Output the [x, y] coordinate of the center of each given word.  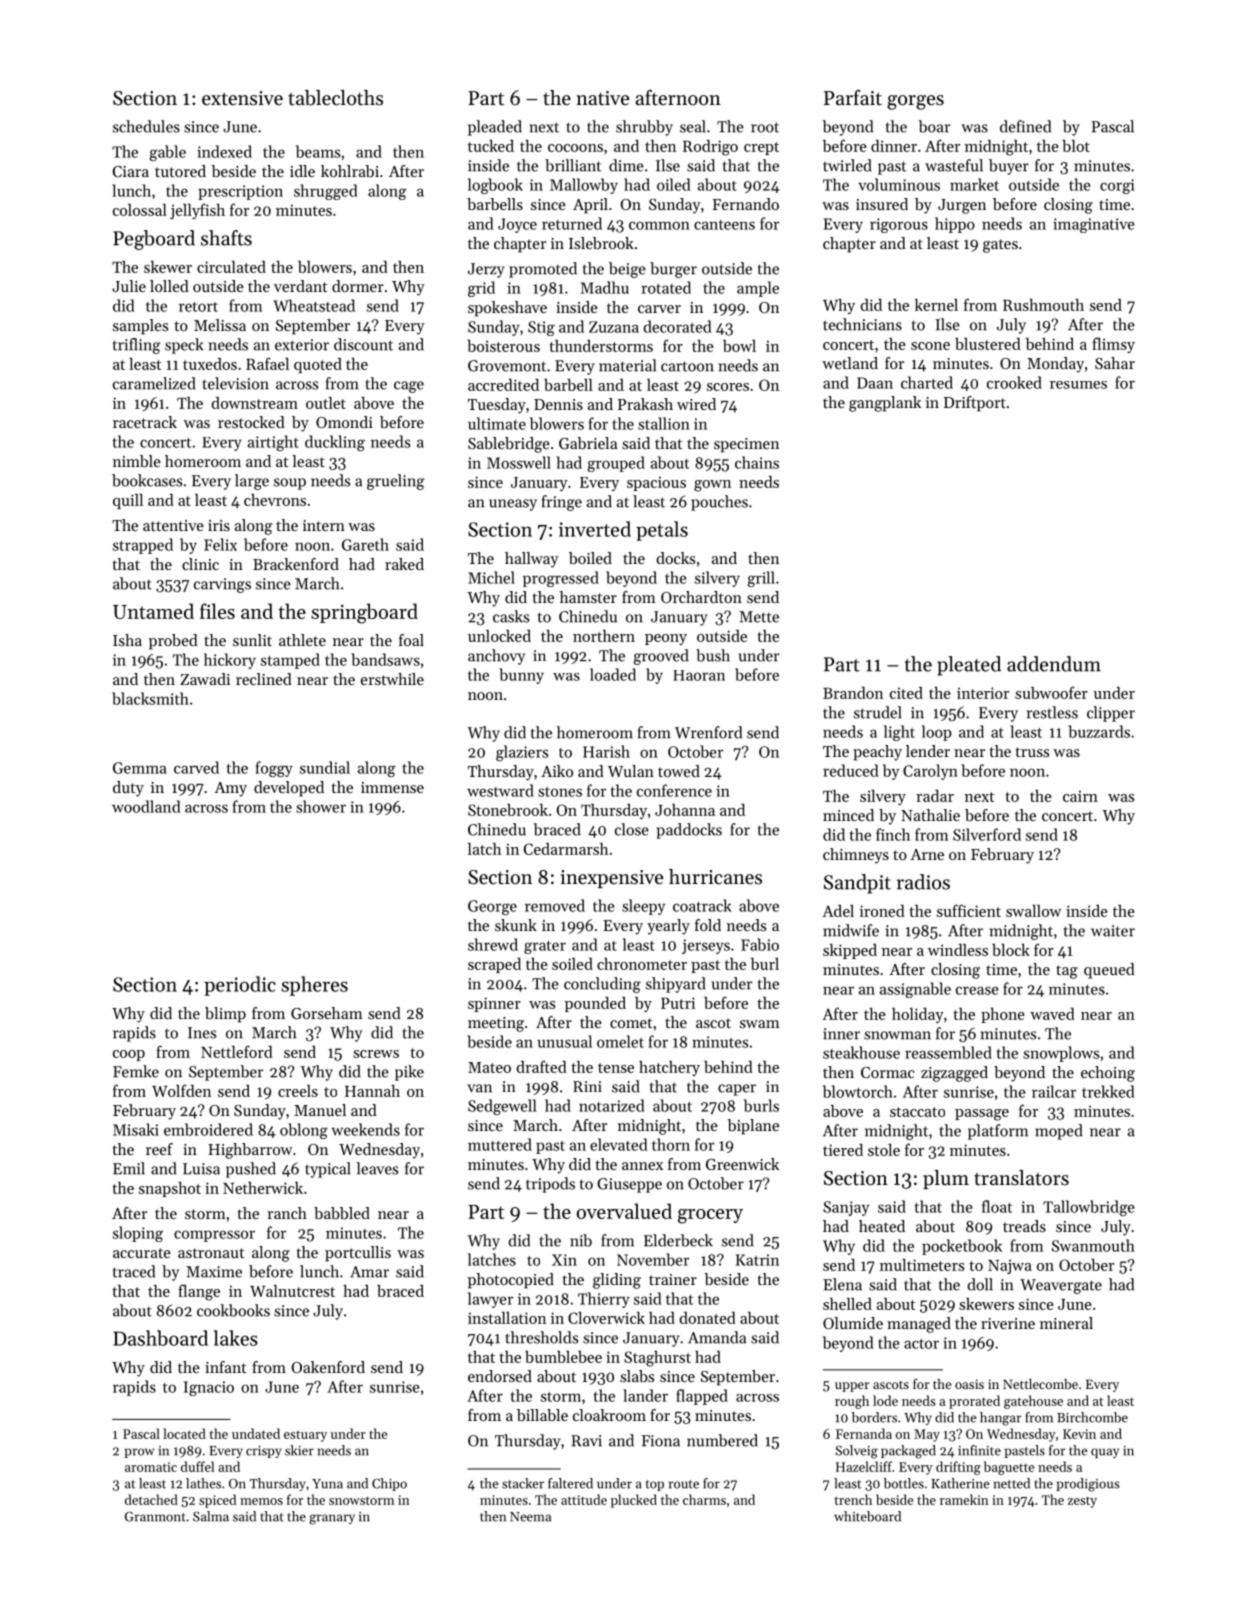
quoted [318, 365]
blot [1076, 145]
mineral [1066, 1323]
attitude [584, 1499]
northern [604, 636]
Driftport [975, 404]
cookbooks [233, 1310]
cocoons [575, 148]
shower [321, 806]
